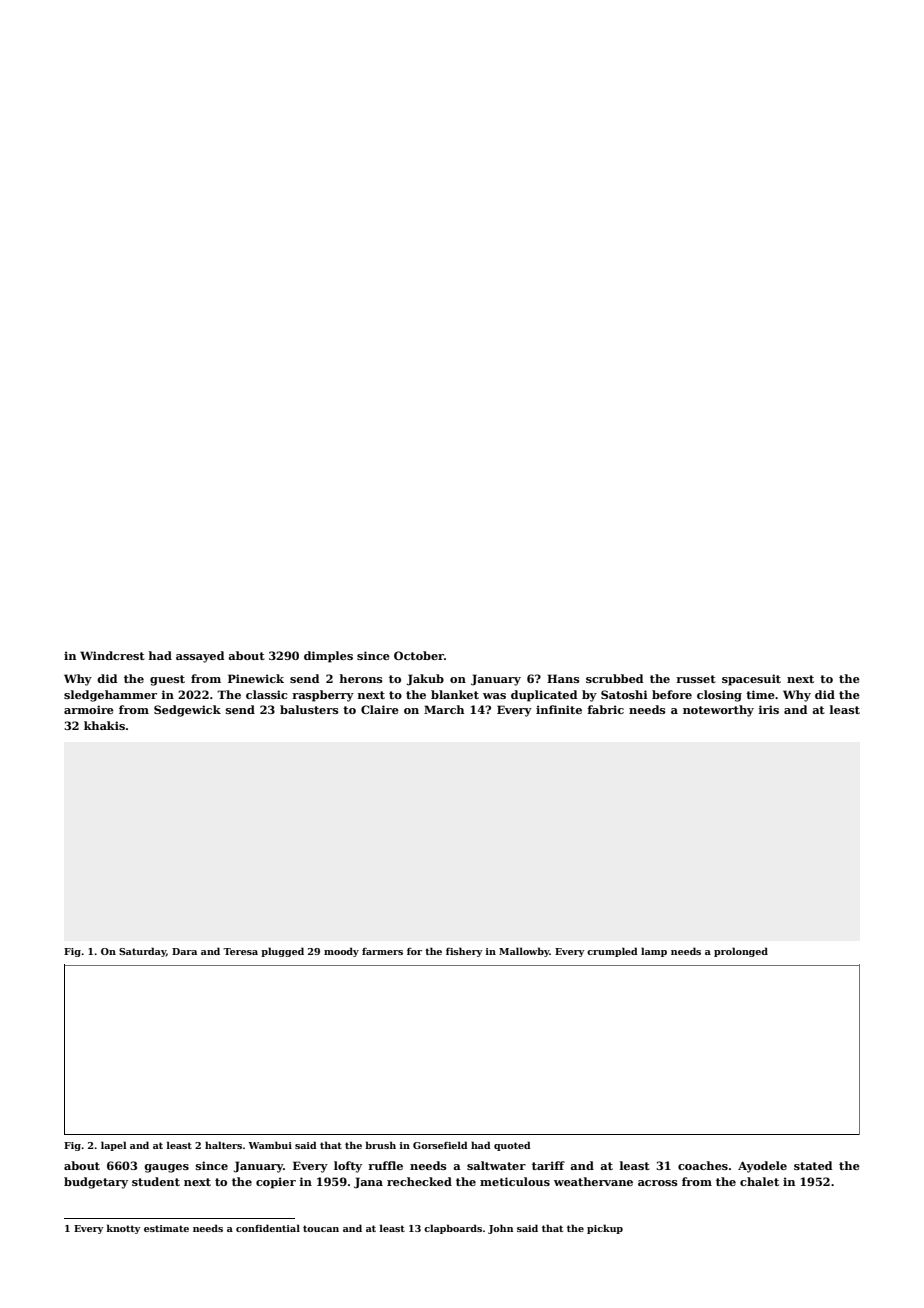 Image resolution: width=924 pixels, height=1308 pixels. What do you see at coordinates (200, 657) in the screenshot?
I see `assayed` at bounding box center [200, 657].
